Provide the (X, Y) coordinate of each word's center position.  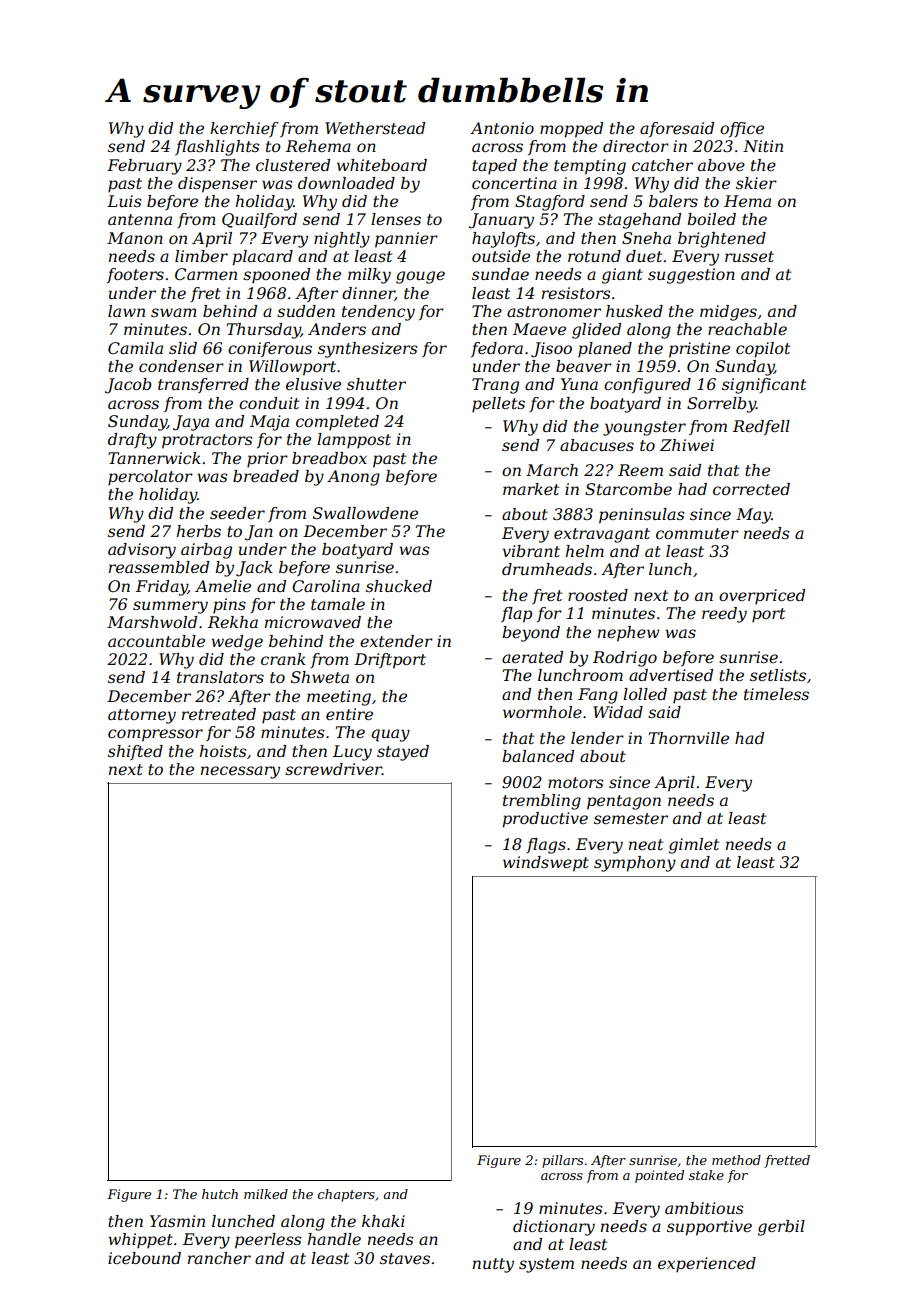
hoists (223, 751)
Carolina (326, 586)
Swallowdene (365, 513)
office (742, 129)
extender (396, 641)
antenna (140, 219)
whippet (140, 1241)
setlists (778, 675)
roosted (598, 595)
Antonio (502, 128)
